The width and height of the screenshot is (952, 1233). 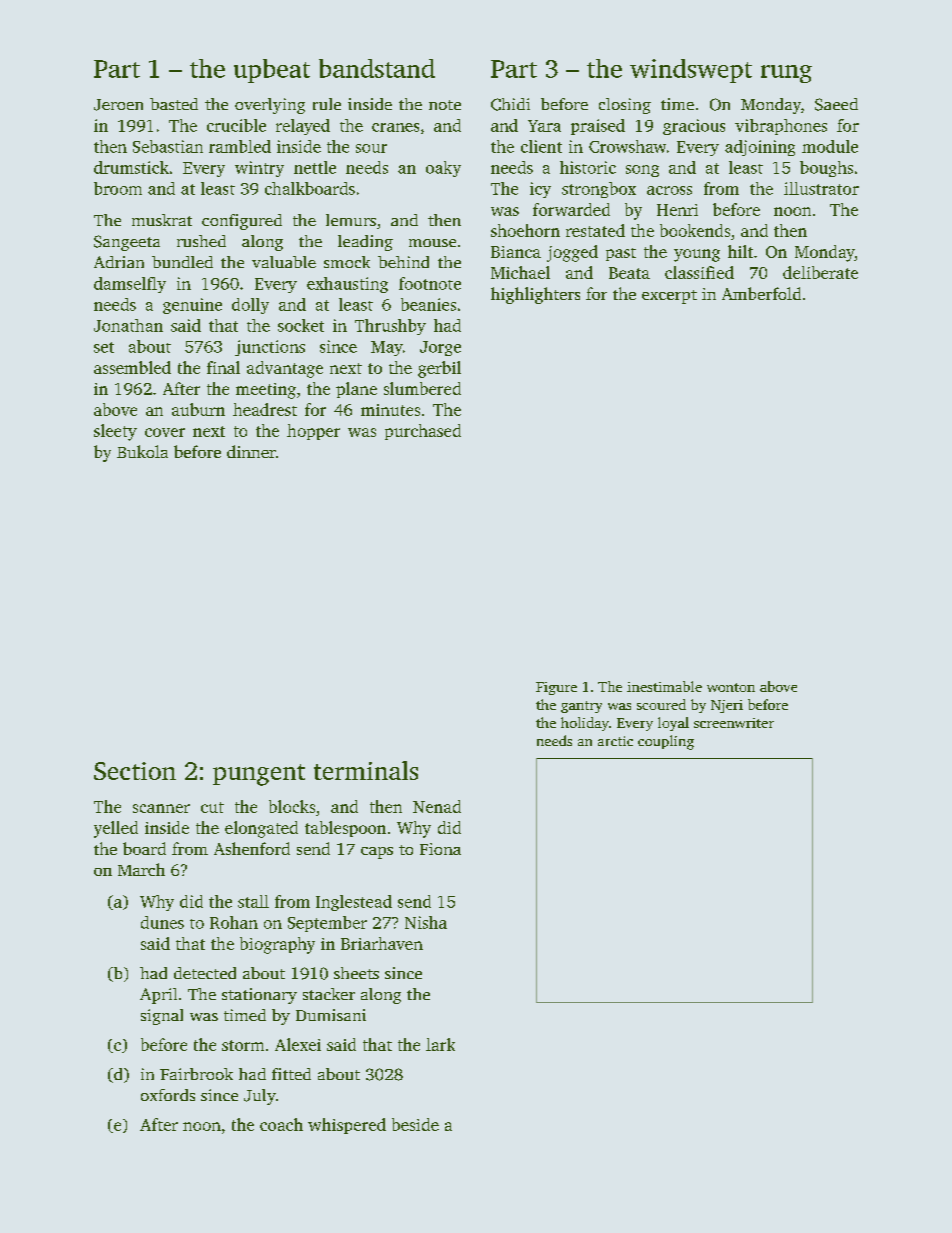 I want to click on coach, so click(x=281, y=1124).
